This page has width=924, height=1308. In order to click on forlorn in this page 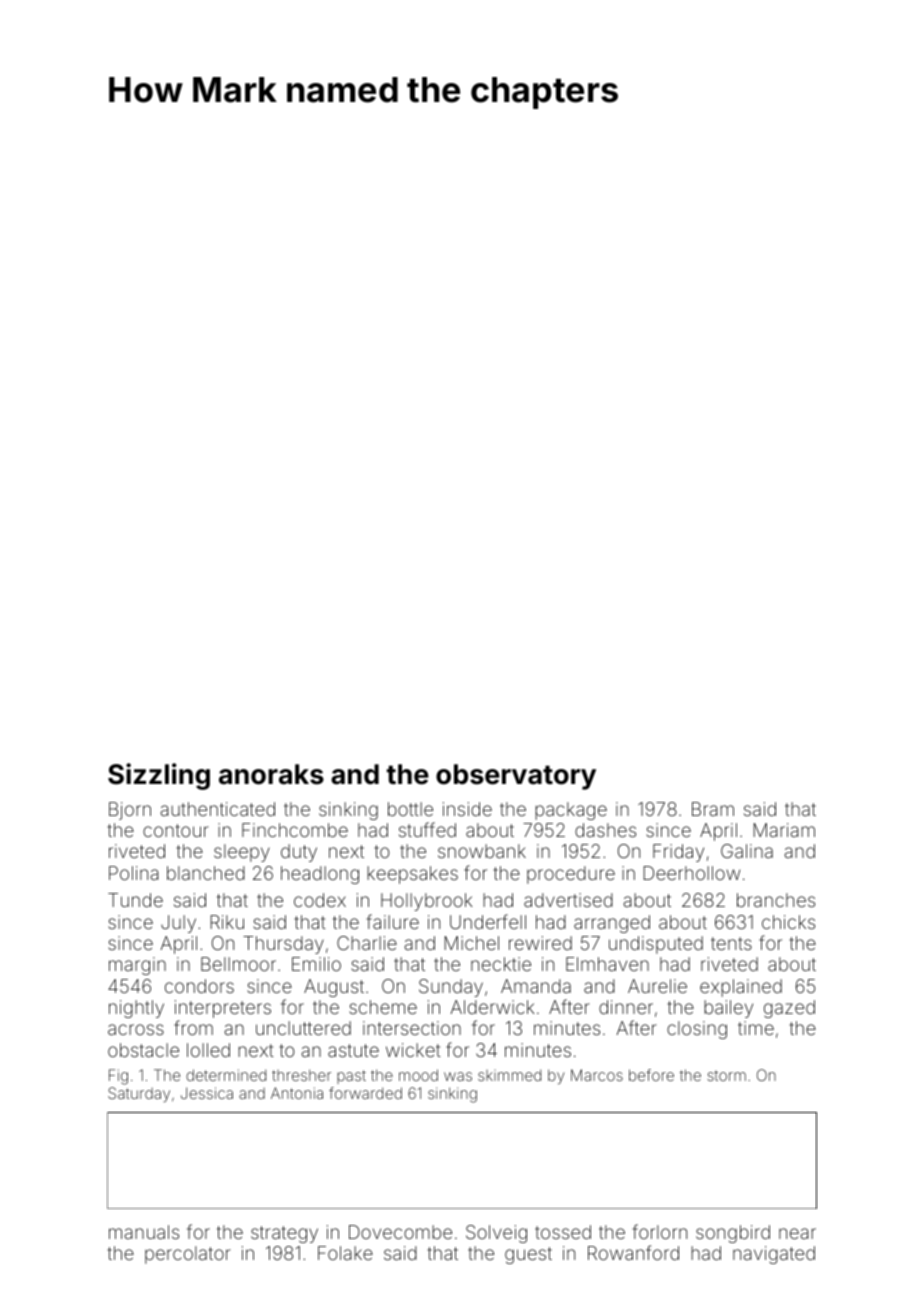, I will do `click(660, 1231)`.
